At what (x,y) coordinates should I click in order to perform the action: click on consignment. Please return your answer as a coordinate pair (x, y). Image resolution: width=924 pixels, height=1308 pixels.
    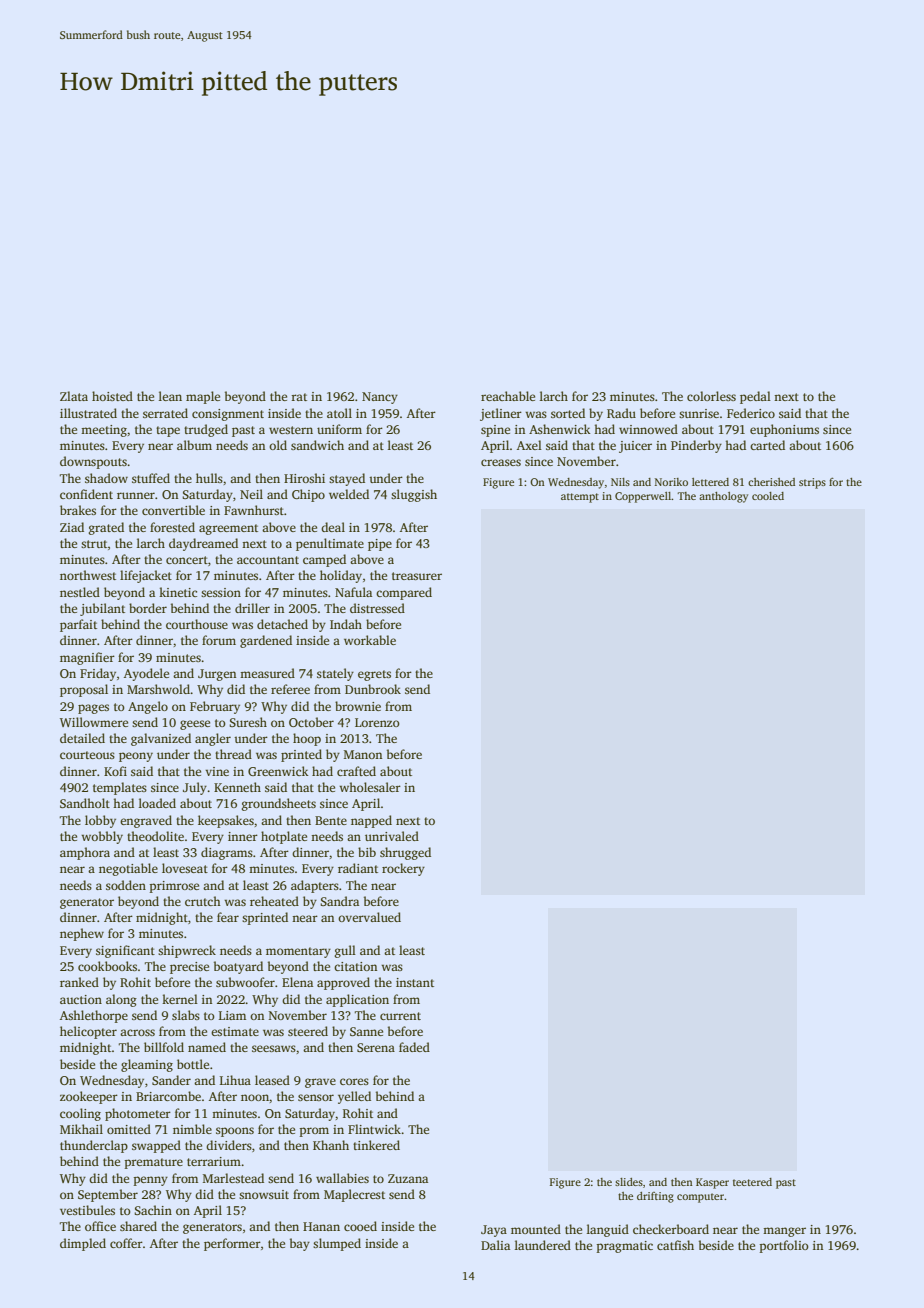
    Looking at the image, I should click on (228, 415).
